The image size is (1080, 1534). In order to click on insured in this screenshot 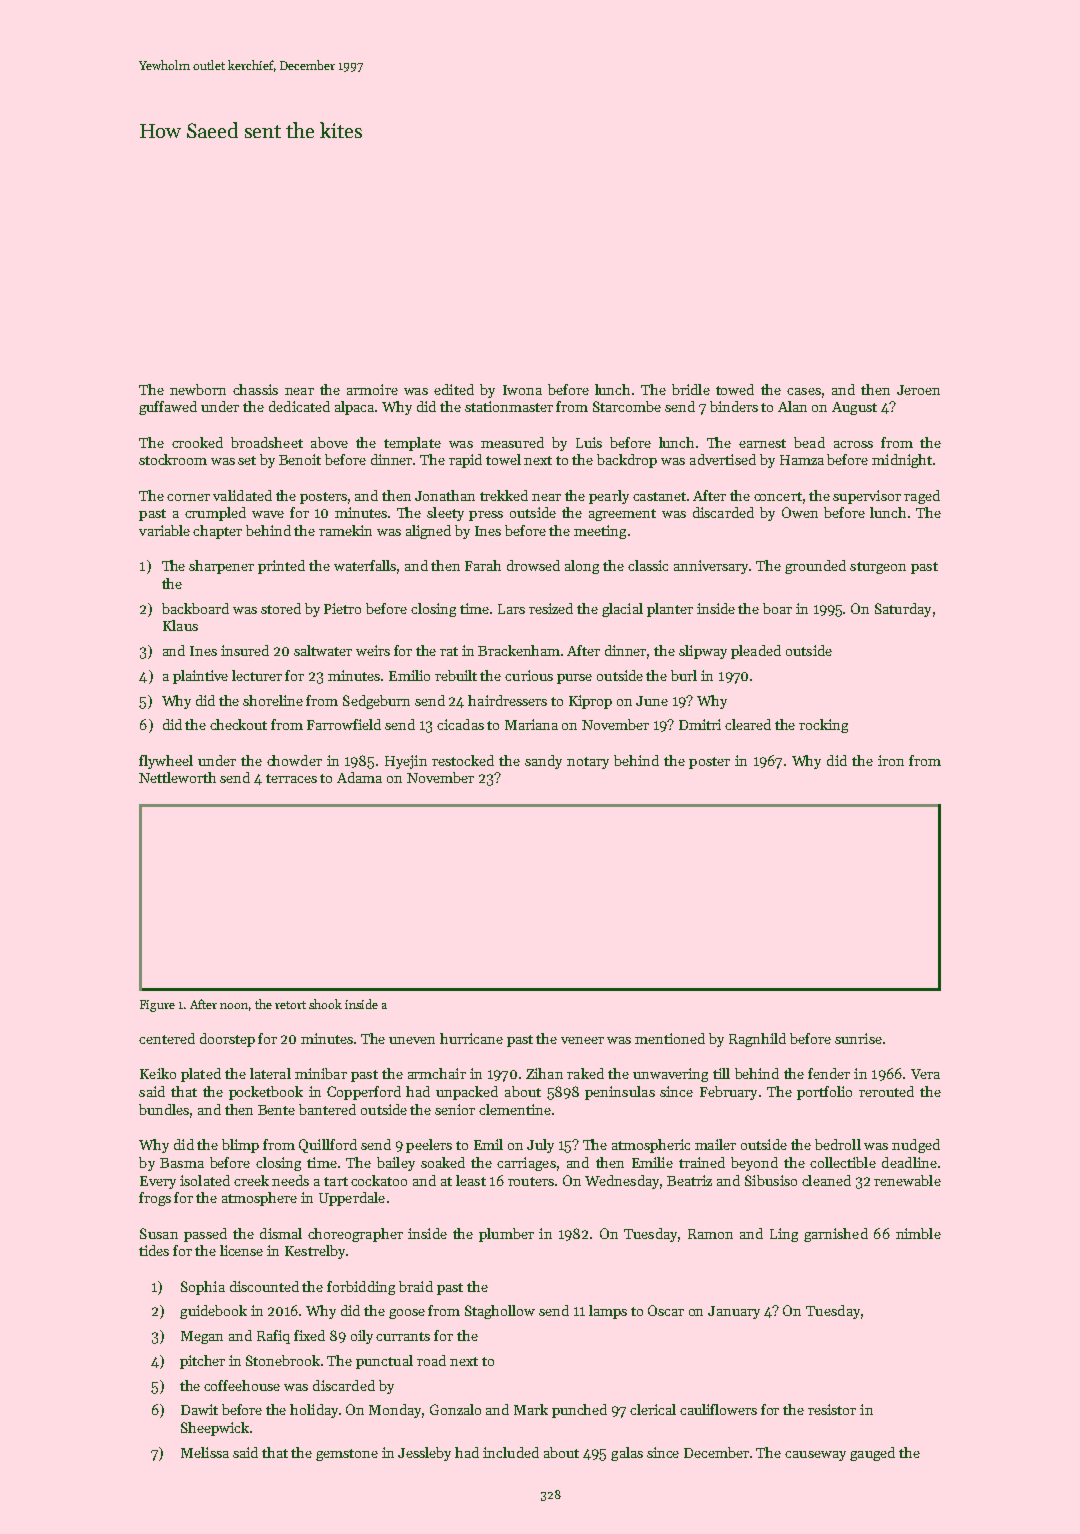, I will do `click(245, 650)`.
